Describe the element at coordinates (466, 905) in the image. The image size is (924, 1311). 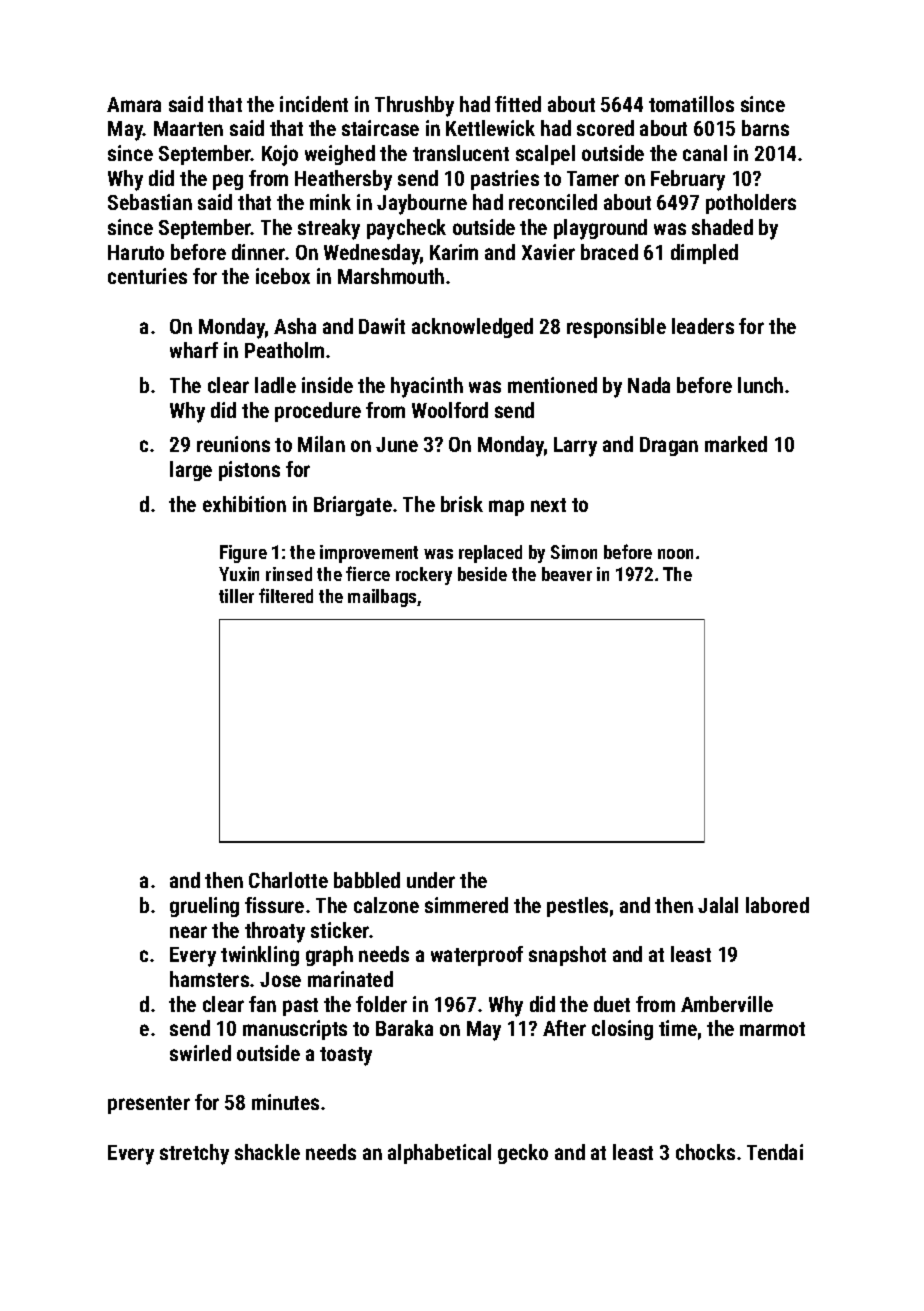
I see `simmered` at that location.
